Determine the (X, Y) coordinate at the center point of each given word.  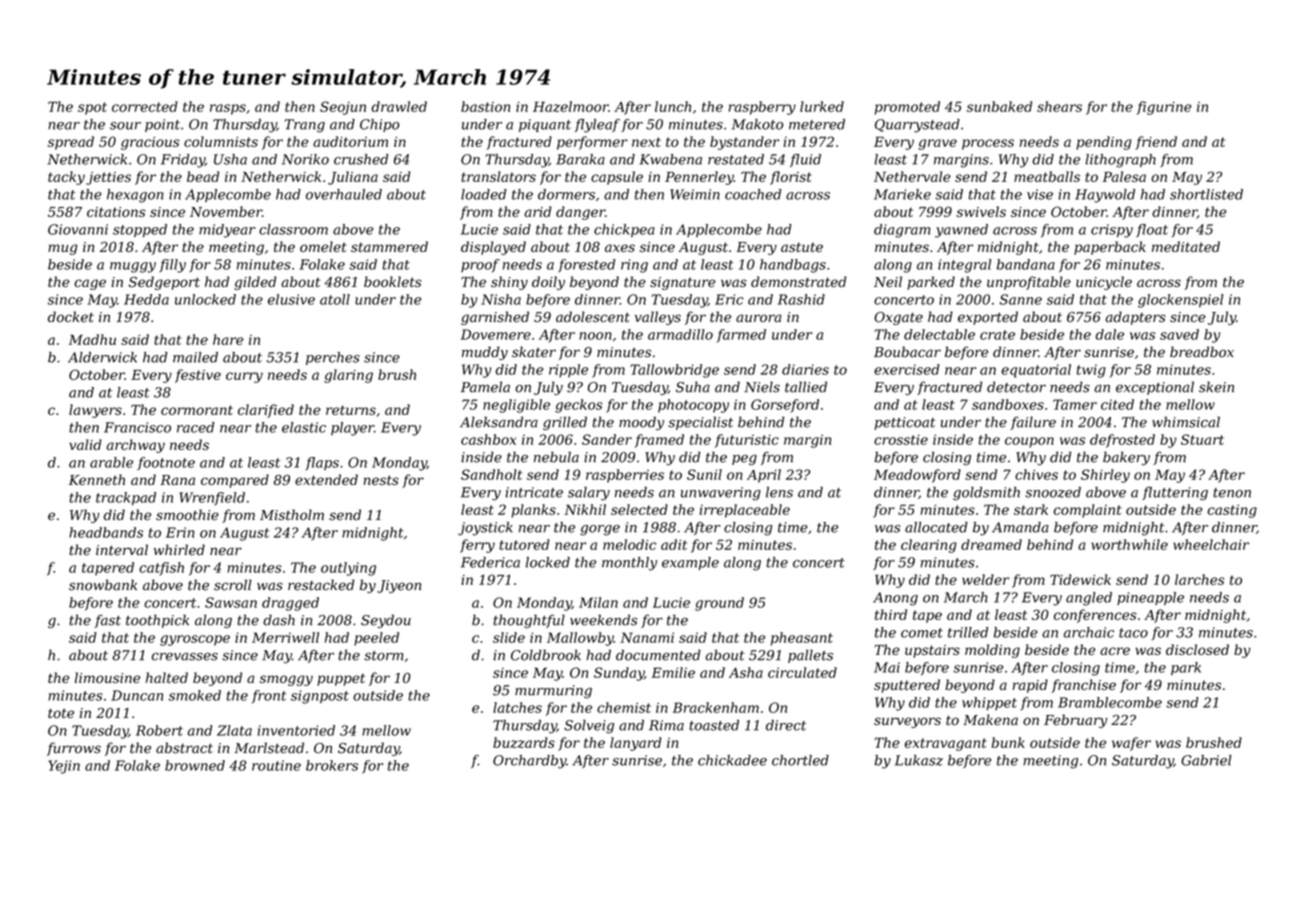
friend (1156, 143)
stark (1031, 509)
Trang (305, 126)
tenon (1232, 493)
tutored (524, 544)
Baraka (580, 159)
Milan (598, 602)
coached (753, 194)
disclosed (1197, 649)
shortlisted (1206, 194)
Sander (607, 439)
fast (107, 621)
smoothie (187, 515)
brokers (332, 765)
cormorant (197, 410)
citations (116, 212)
